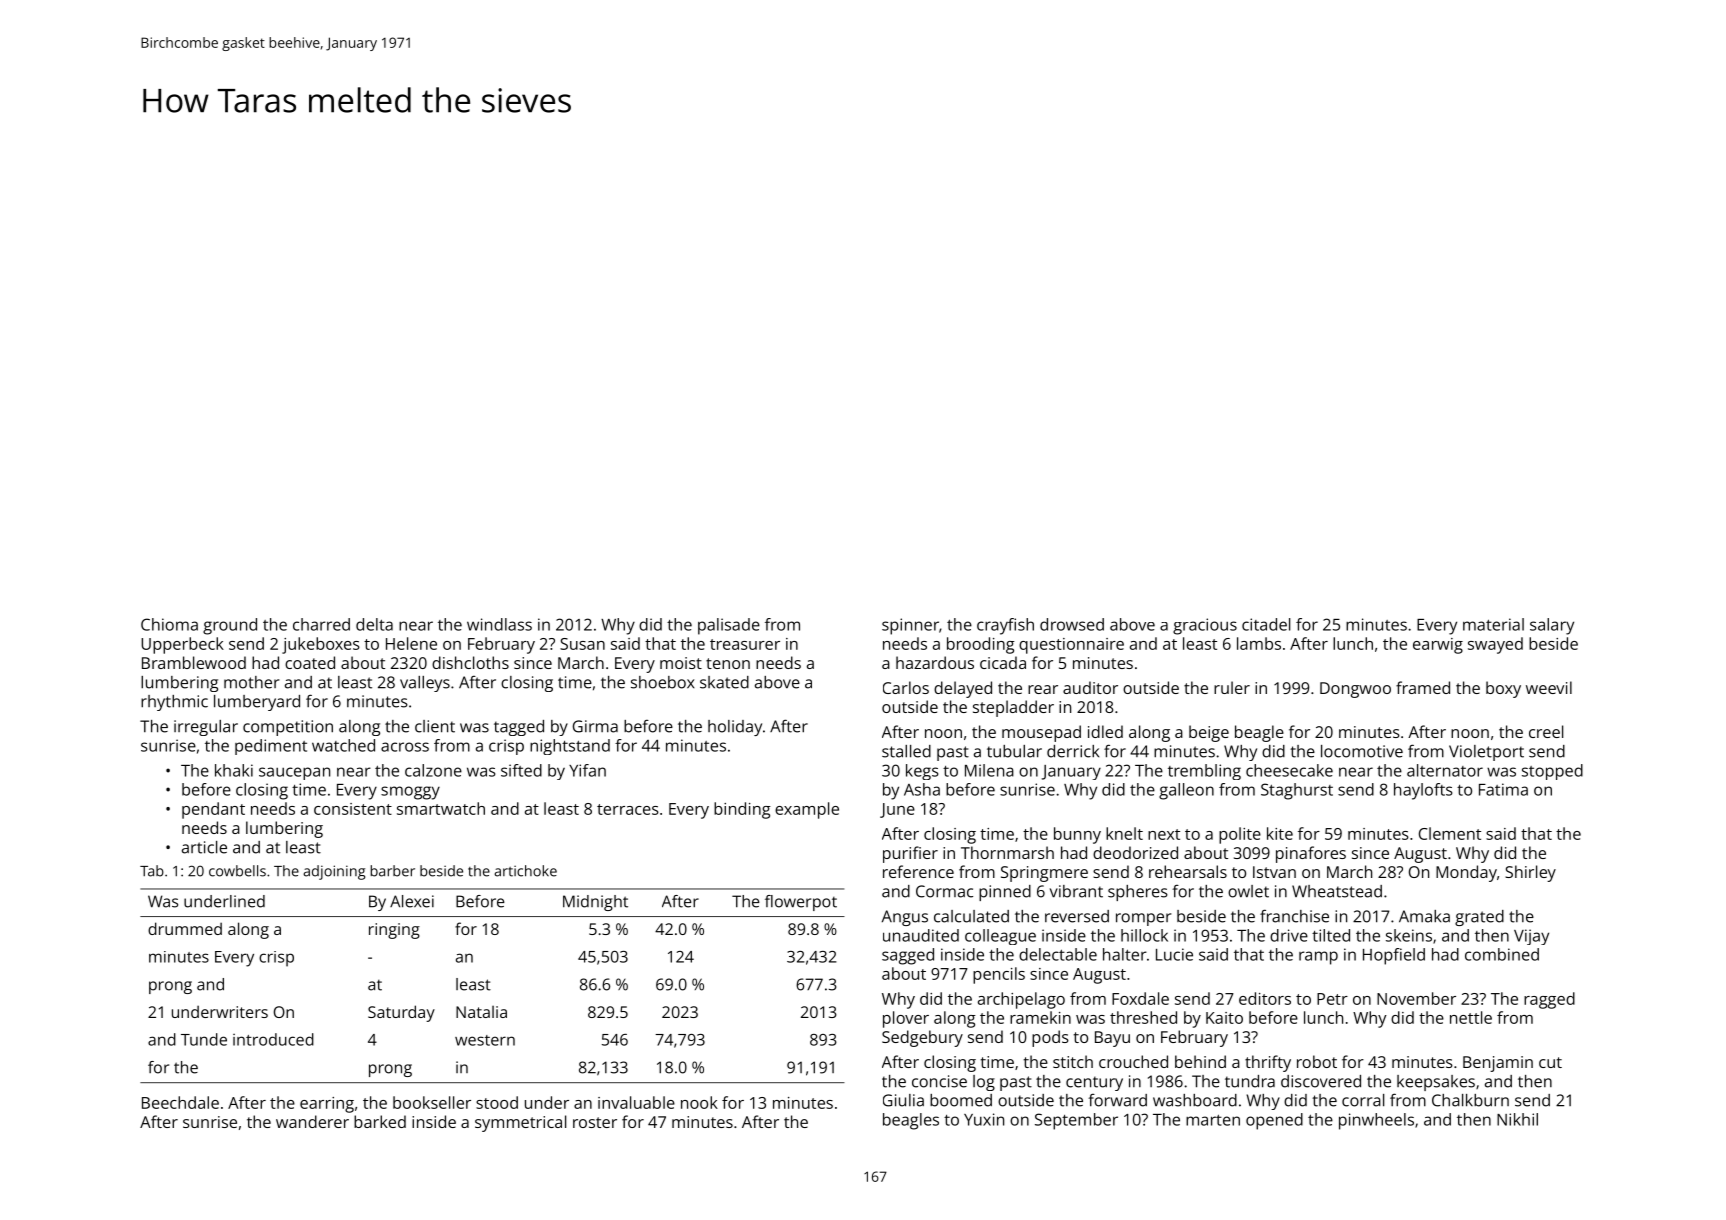 This page has width=1726, height=1220. Describe the element at coordinates (1502, 954) in the page. I see `combined` at that location.
